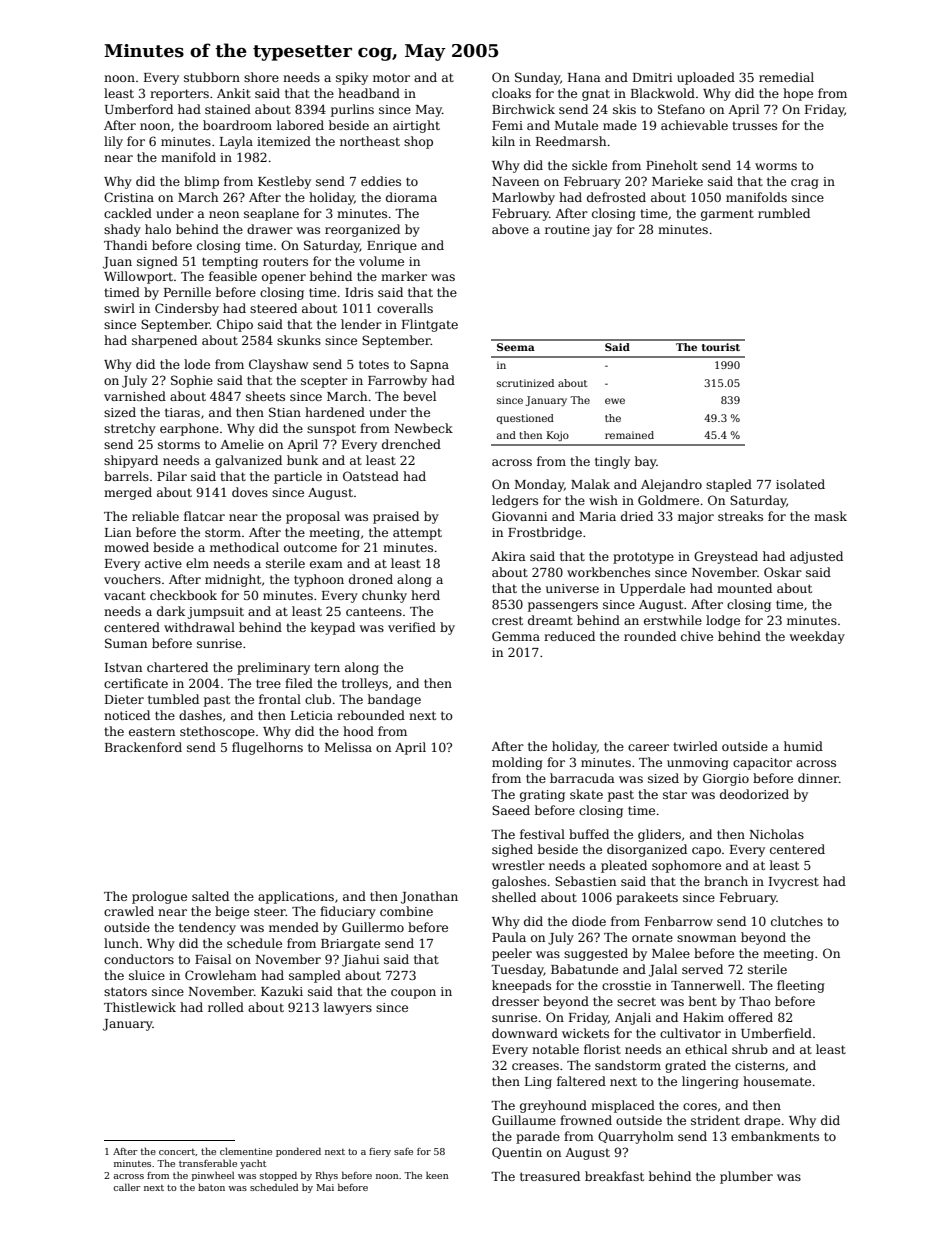  What do you see at coordinates (171, 611) in the screenshot?
I see `dark` at bounding box center [171, 611].
